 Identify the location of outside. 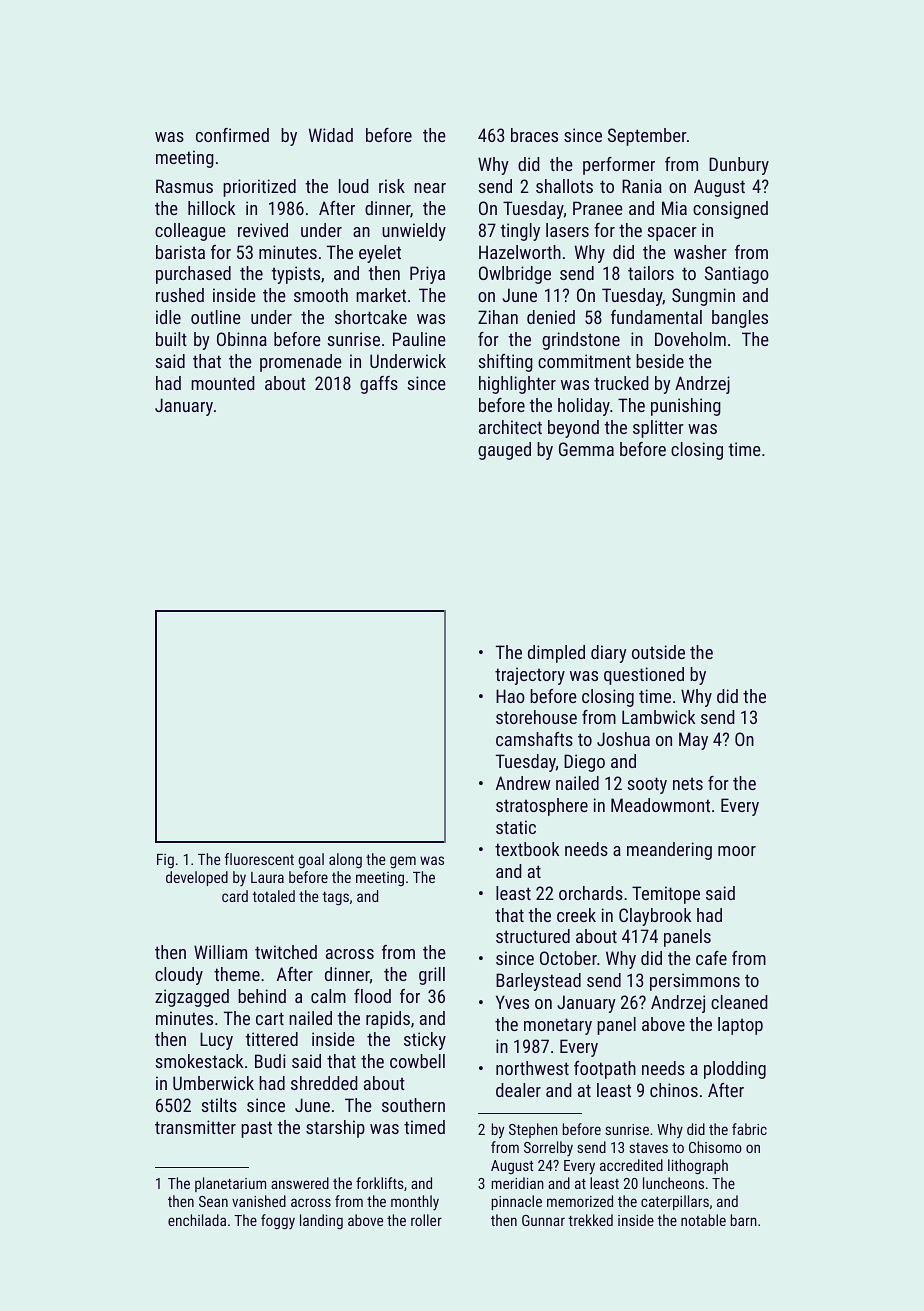
(658, 652).
